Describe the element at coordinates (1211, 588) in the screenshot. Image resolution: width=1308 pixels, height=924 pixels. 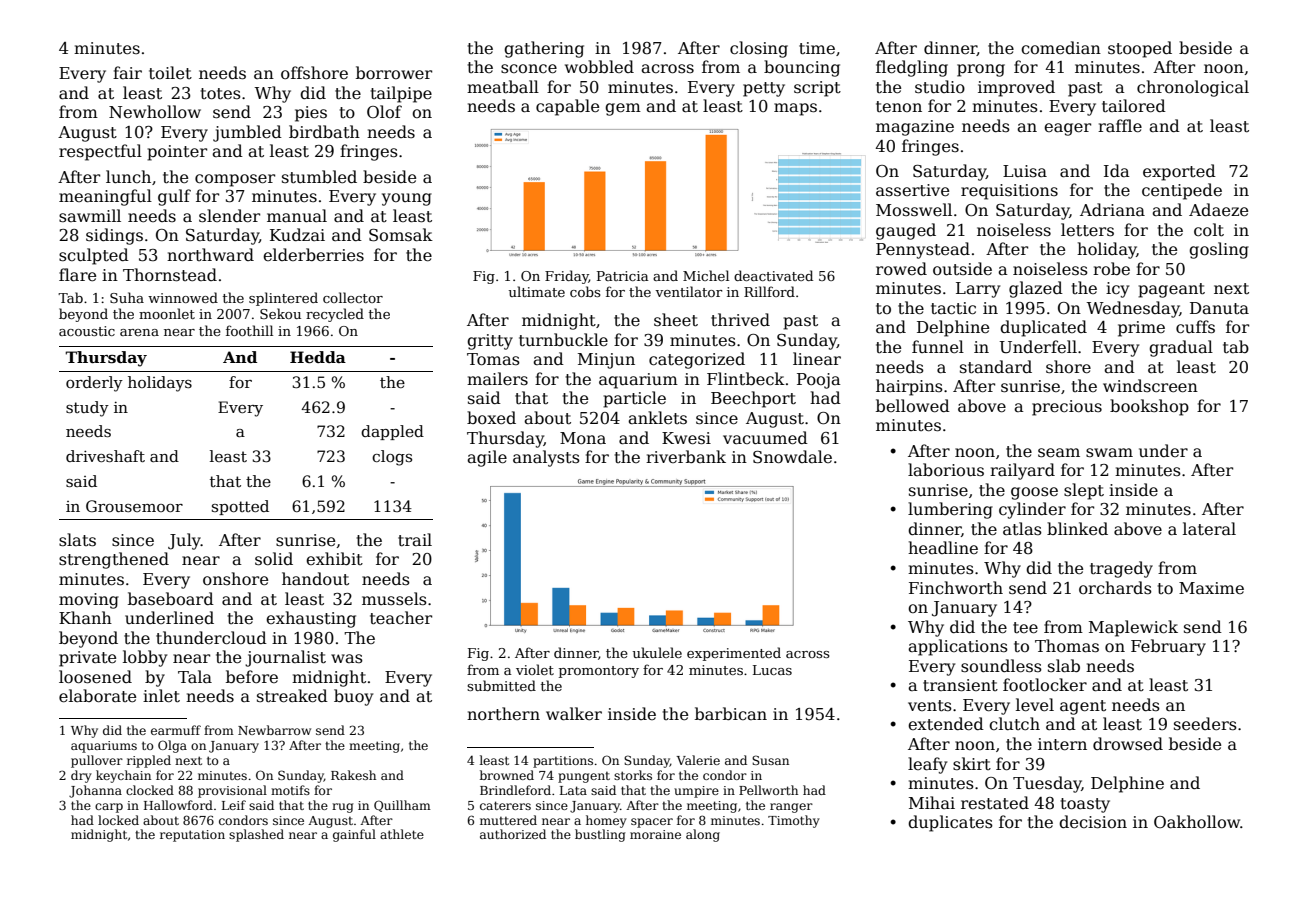
I see `Maxime` at that location.
